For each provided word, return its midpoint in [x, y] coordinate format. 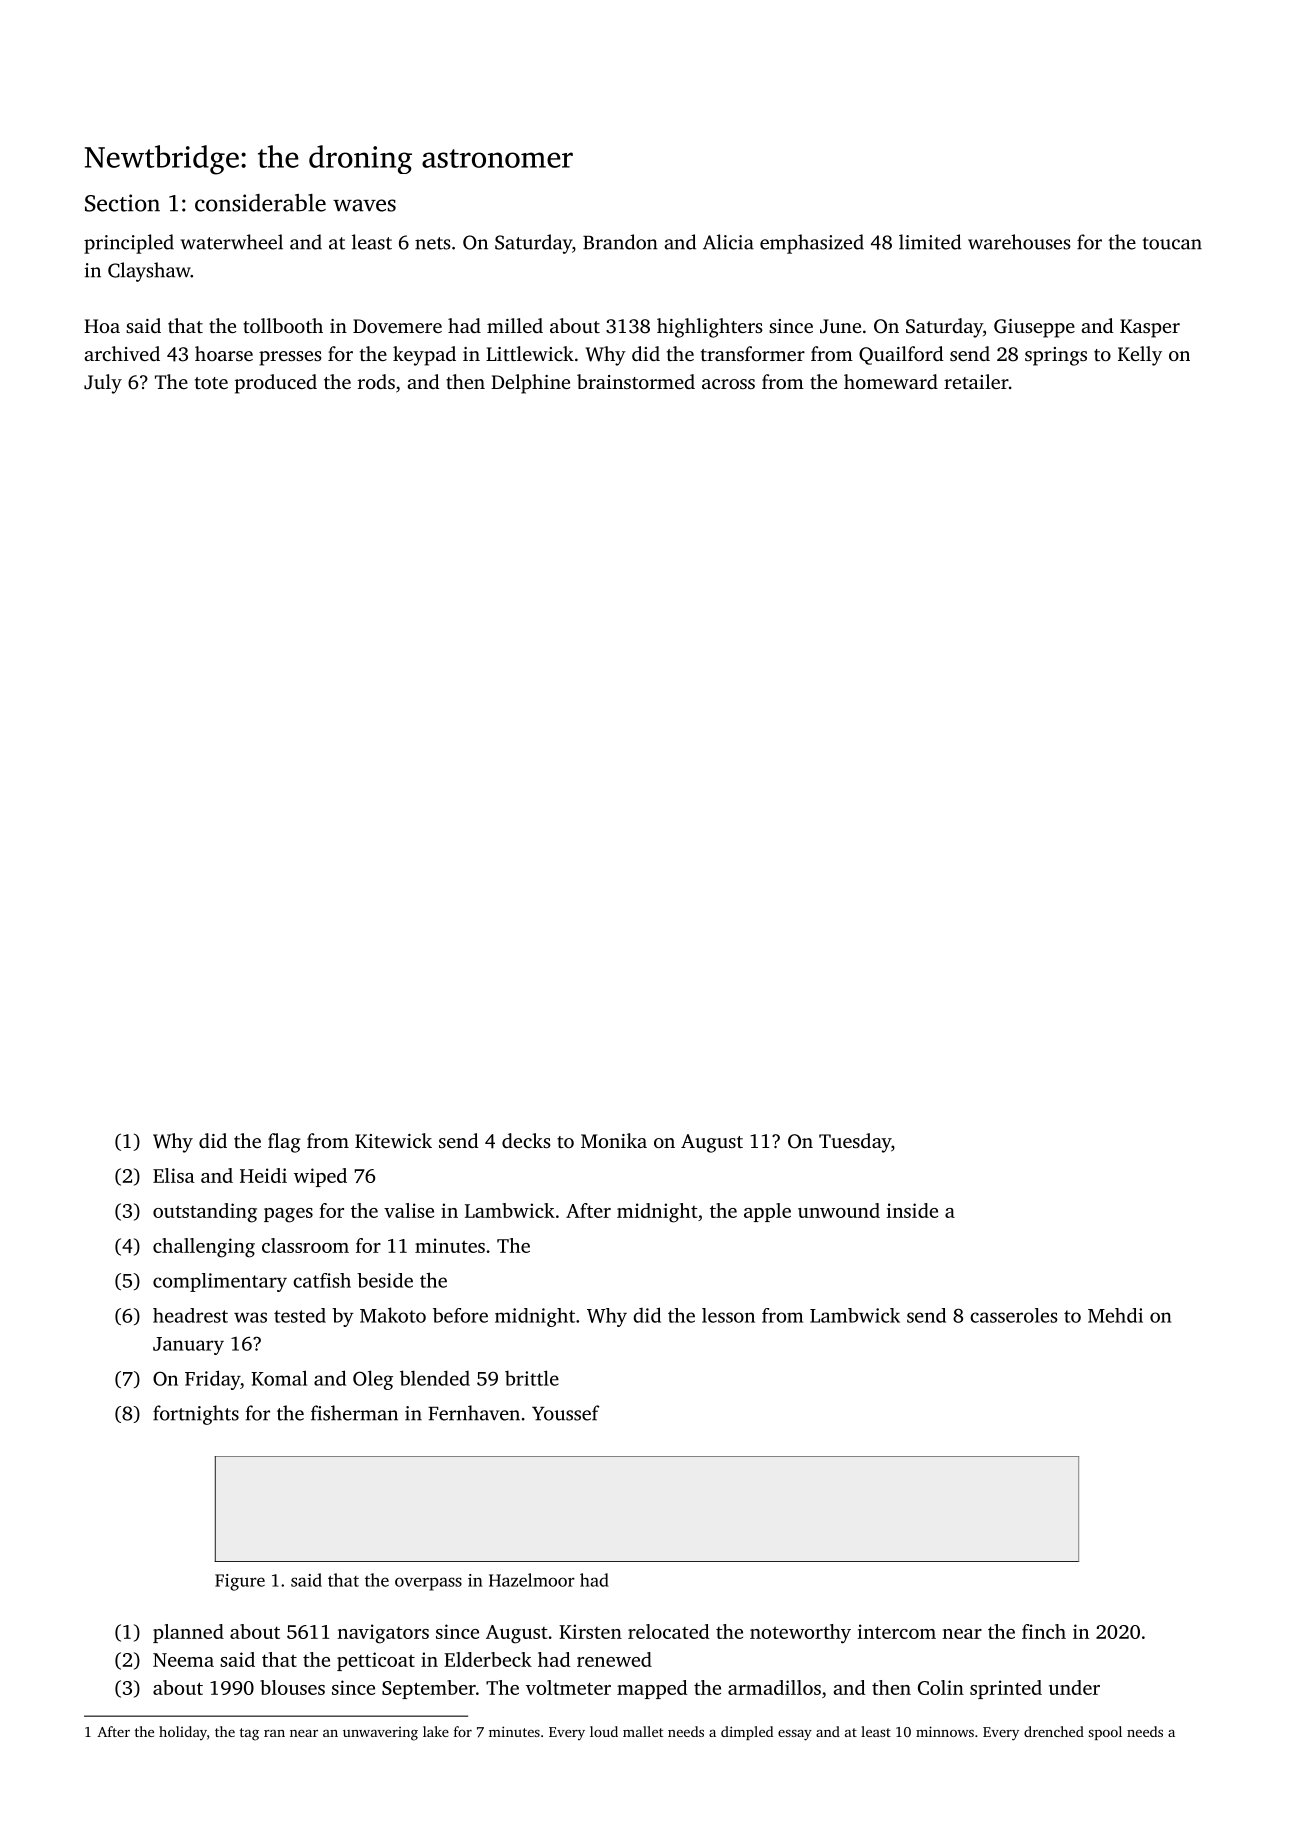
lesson [728, 1315]
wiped [320, 1177]
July [103, 384]
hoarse [224, 353]
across [728, 384]
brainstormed [636, 381]
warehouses [1019, 242]
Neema [183, 1660]
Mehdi [1115, 1315]
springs [1056, 356]
